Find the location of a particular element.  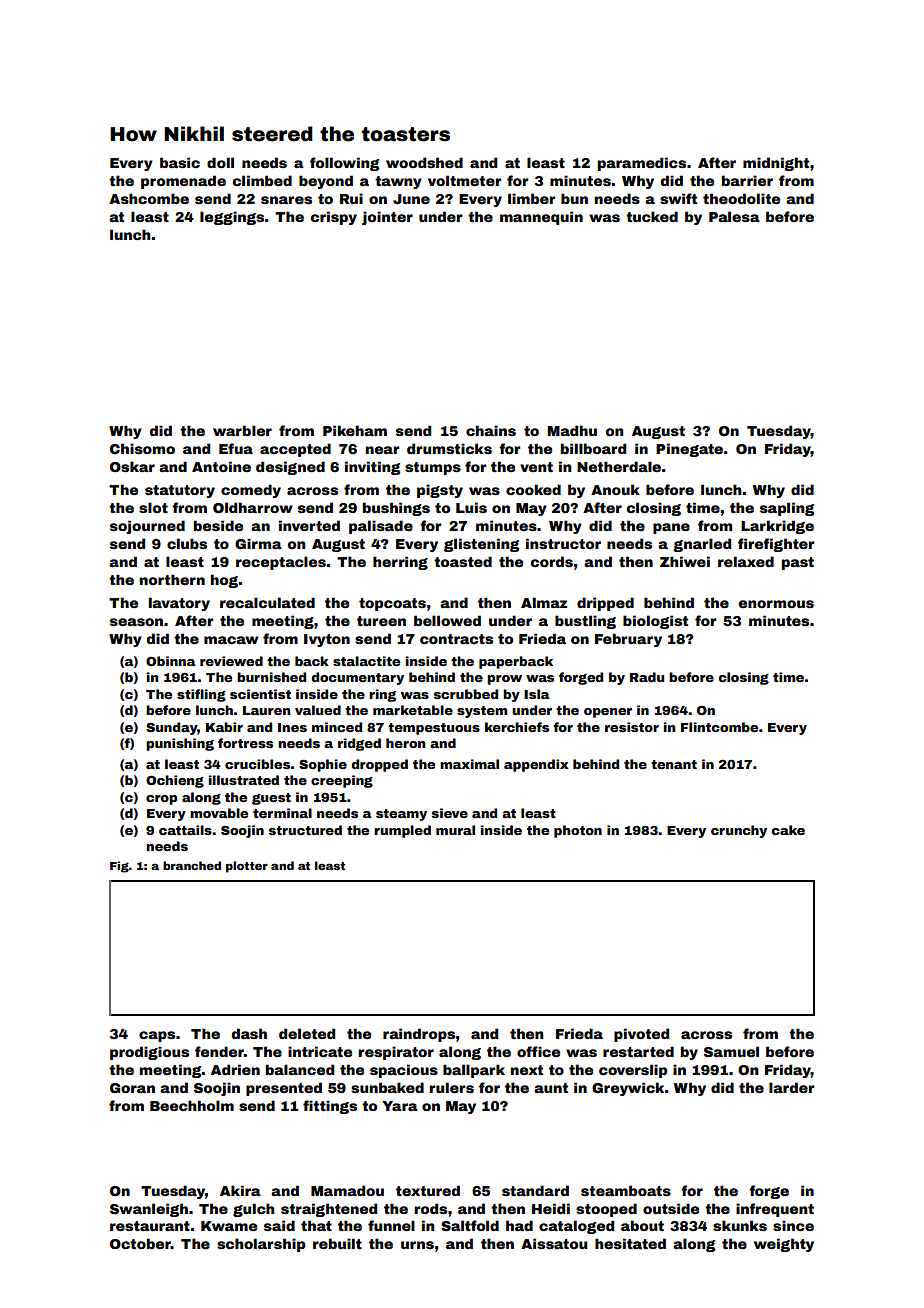

deleted is located at coordinates (307, 1033).
